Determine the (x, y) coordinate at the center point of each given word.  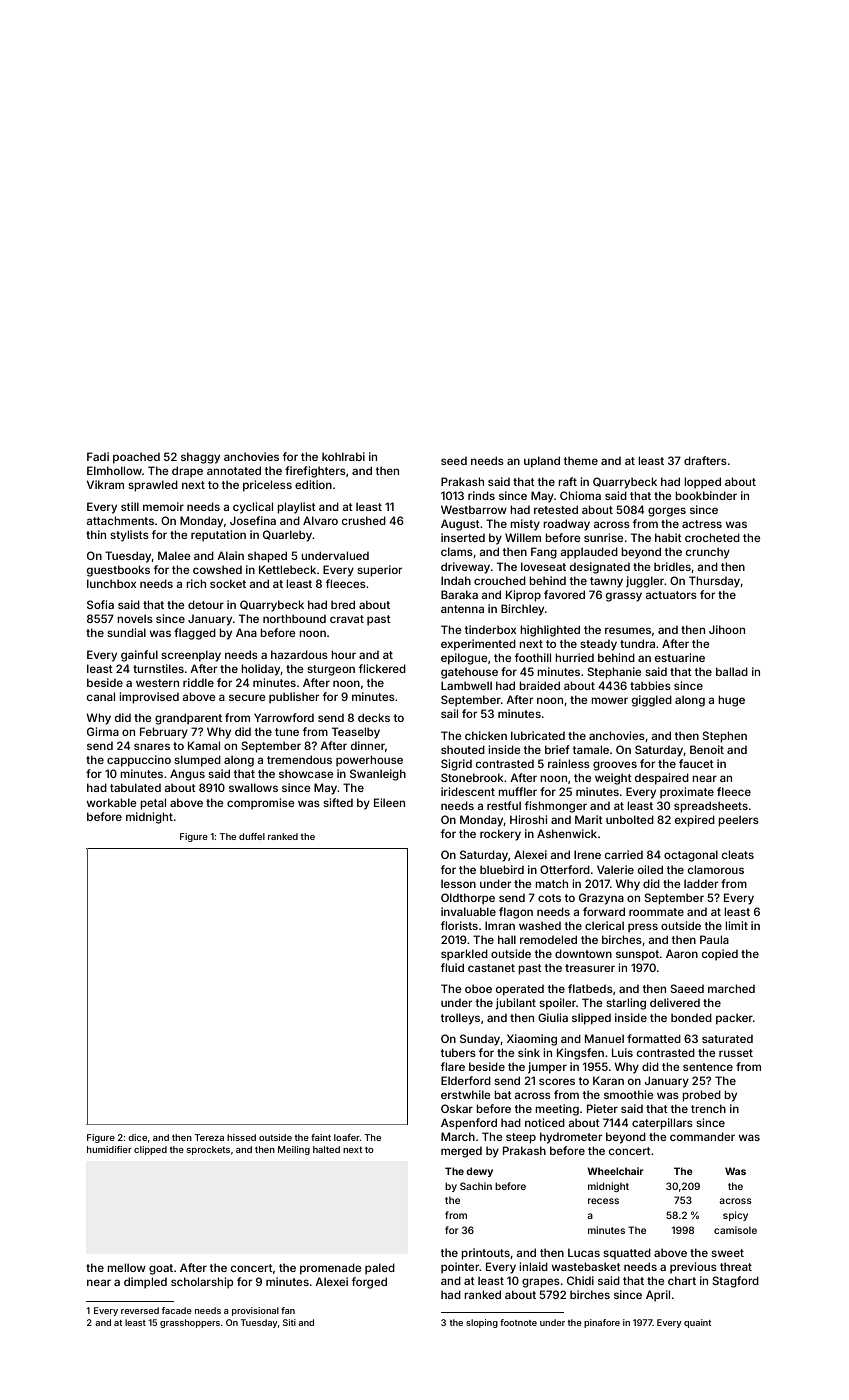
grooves (615, 766)
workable (112, 802)
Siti (289, 1322)
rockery (500, 835)
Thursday (715, 582)
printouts (485, 1254)
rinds (481, 495)
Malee (174, 555)
